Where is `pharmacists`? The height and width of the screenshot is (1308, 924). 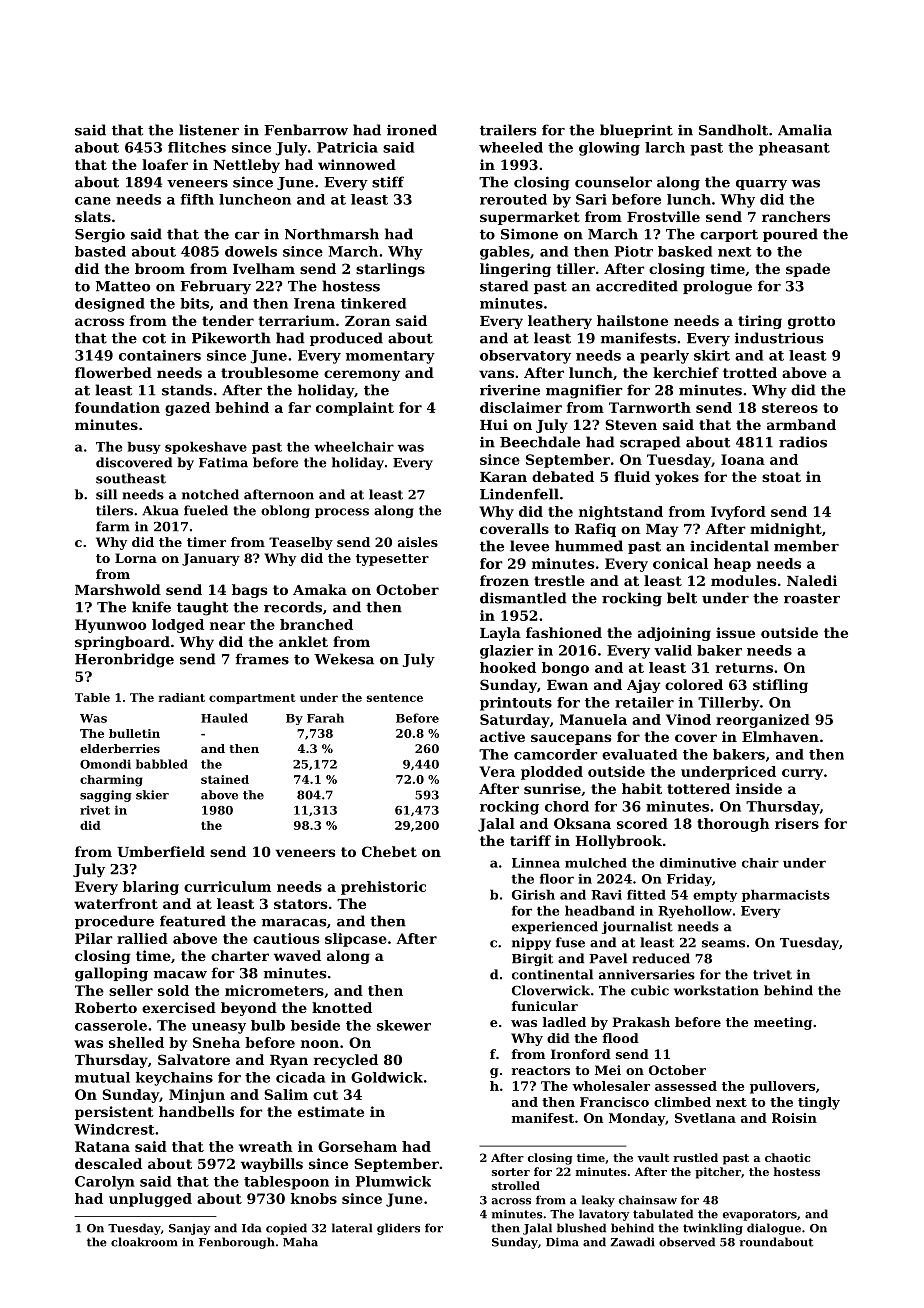 pharmacists is located at coordinates (786, 895).
